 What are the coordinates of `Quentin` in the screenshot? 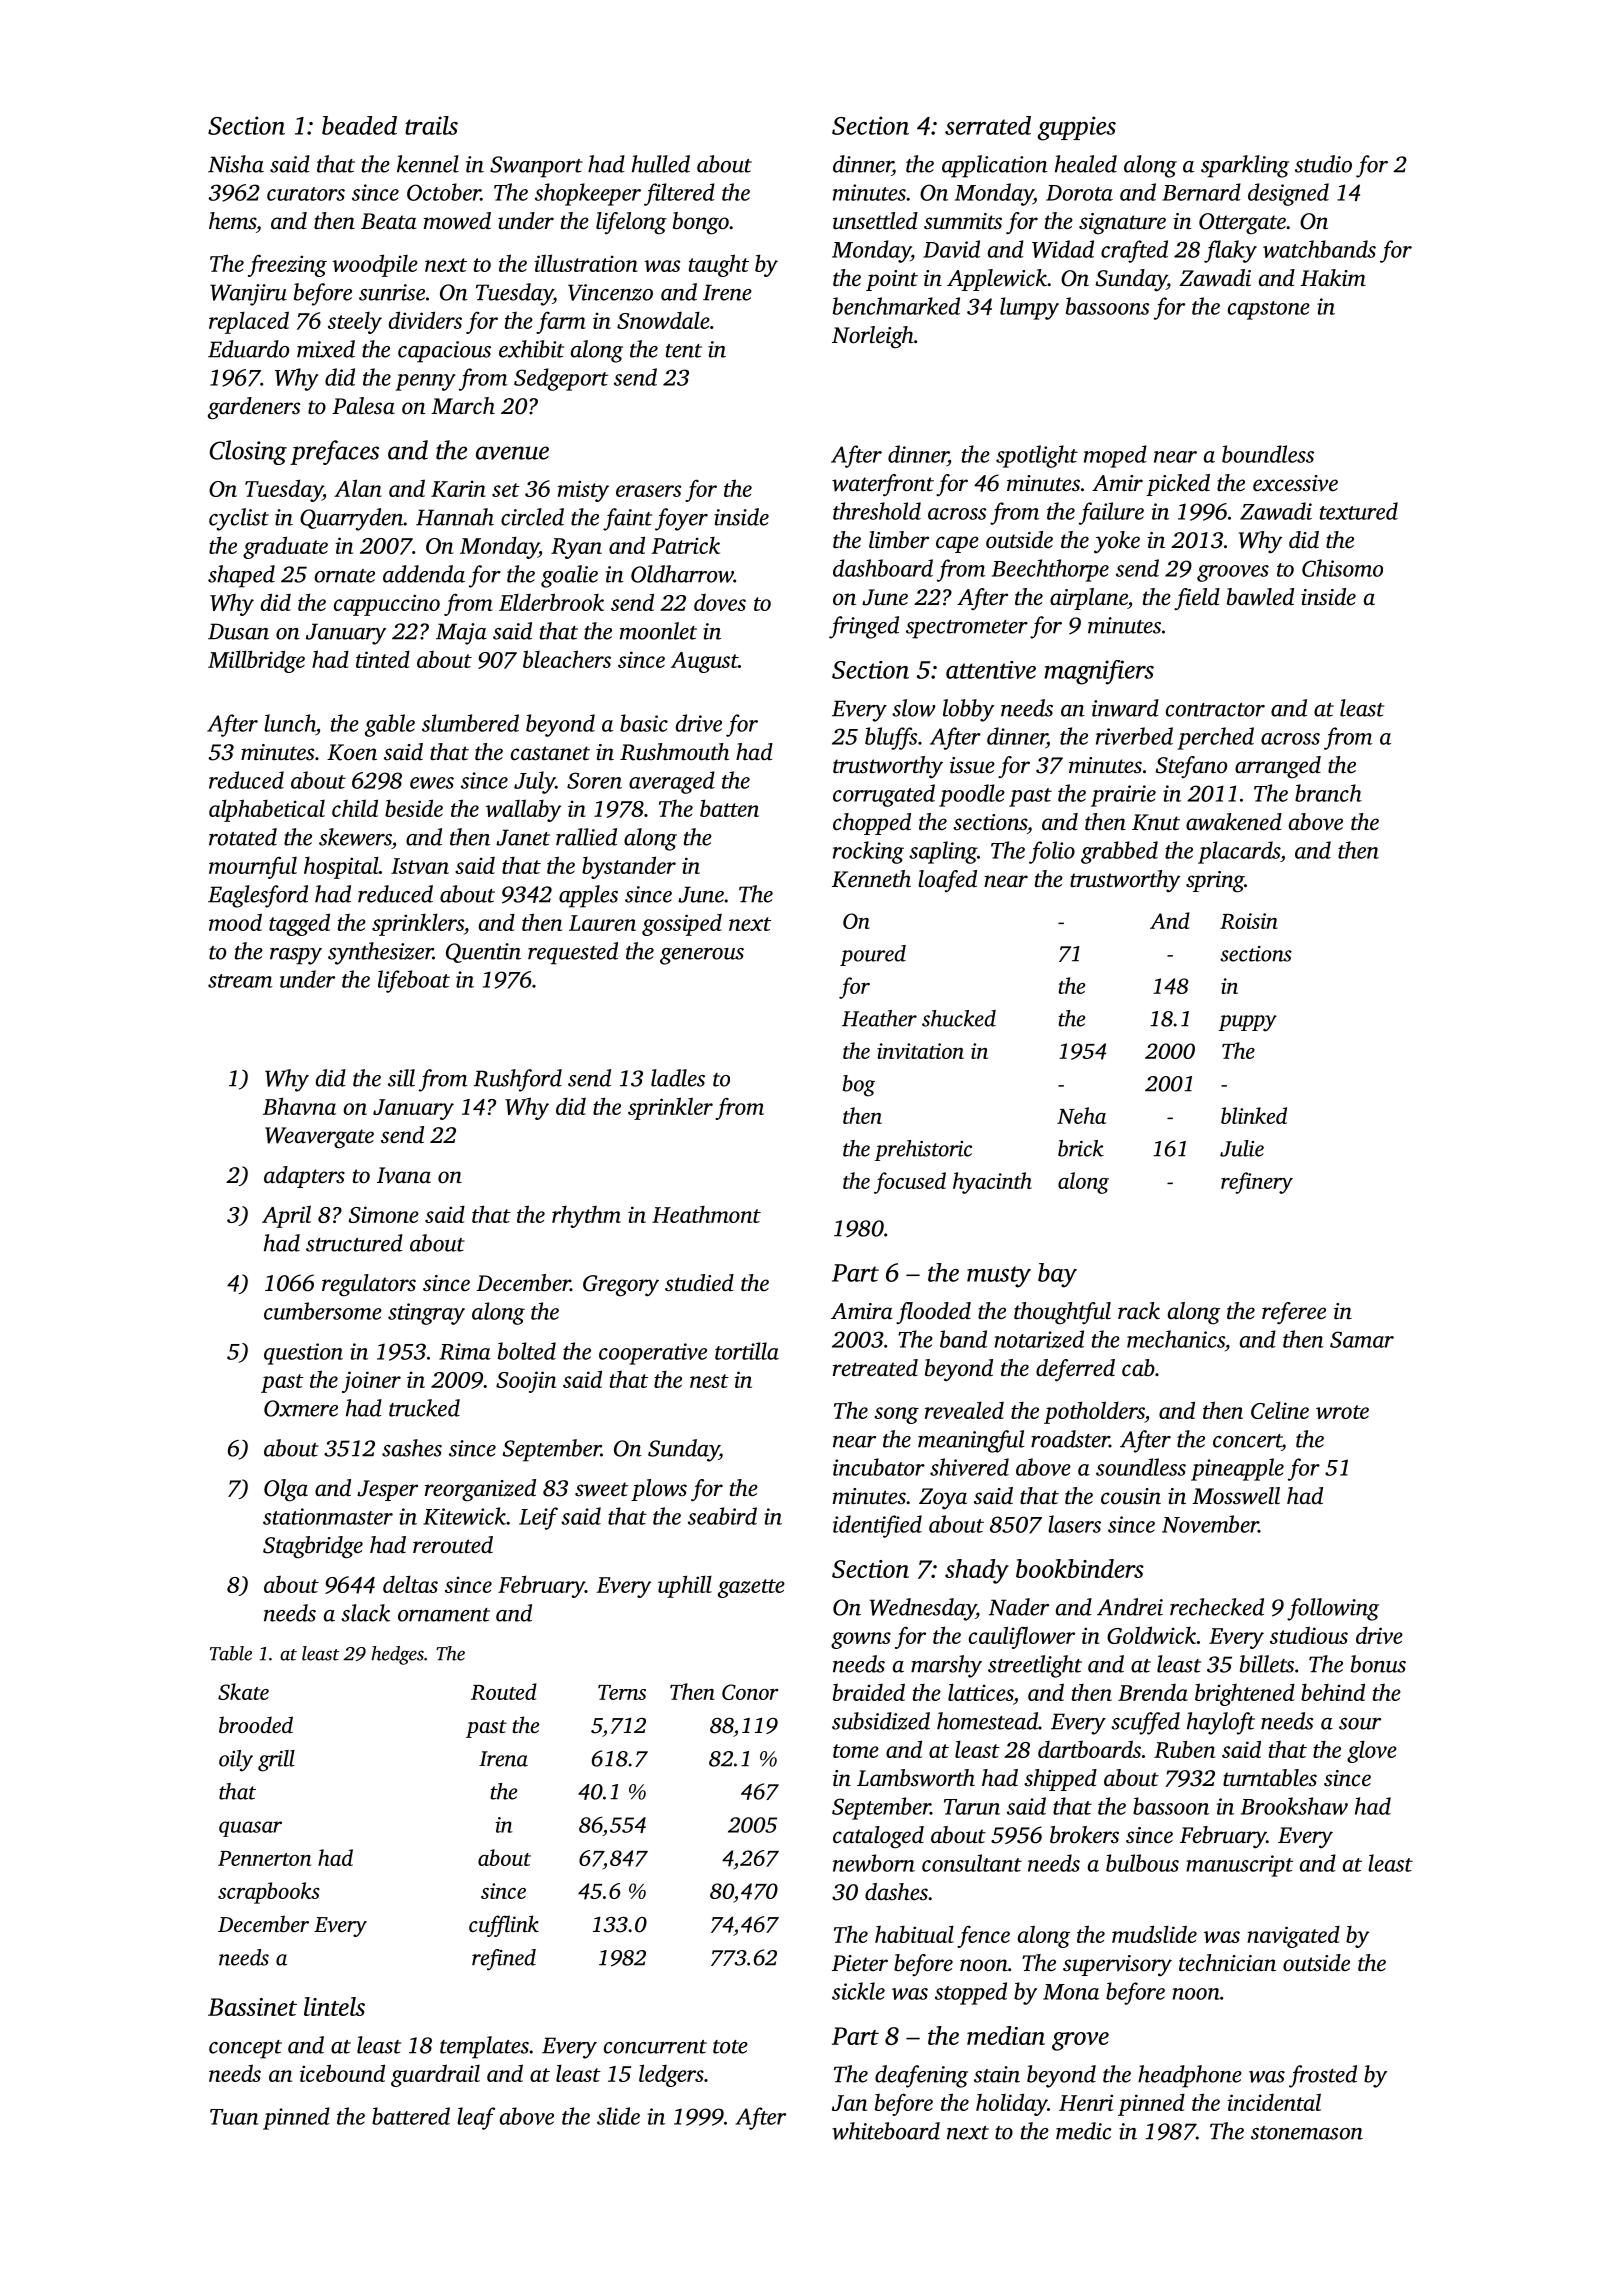 It's located at (483, 953).
